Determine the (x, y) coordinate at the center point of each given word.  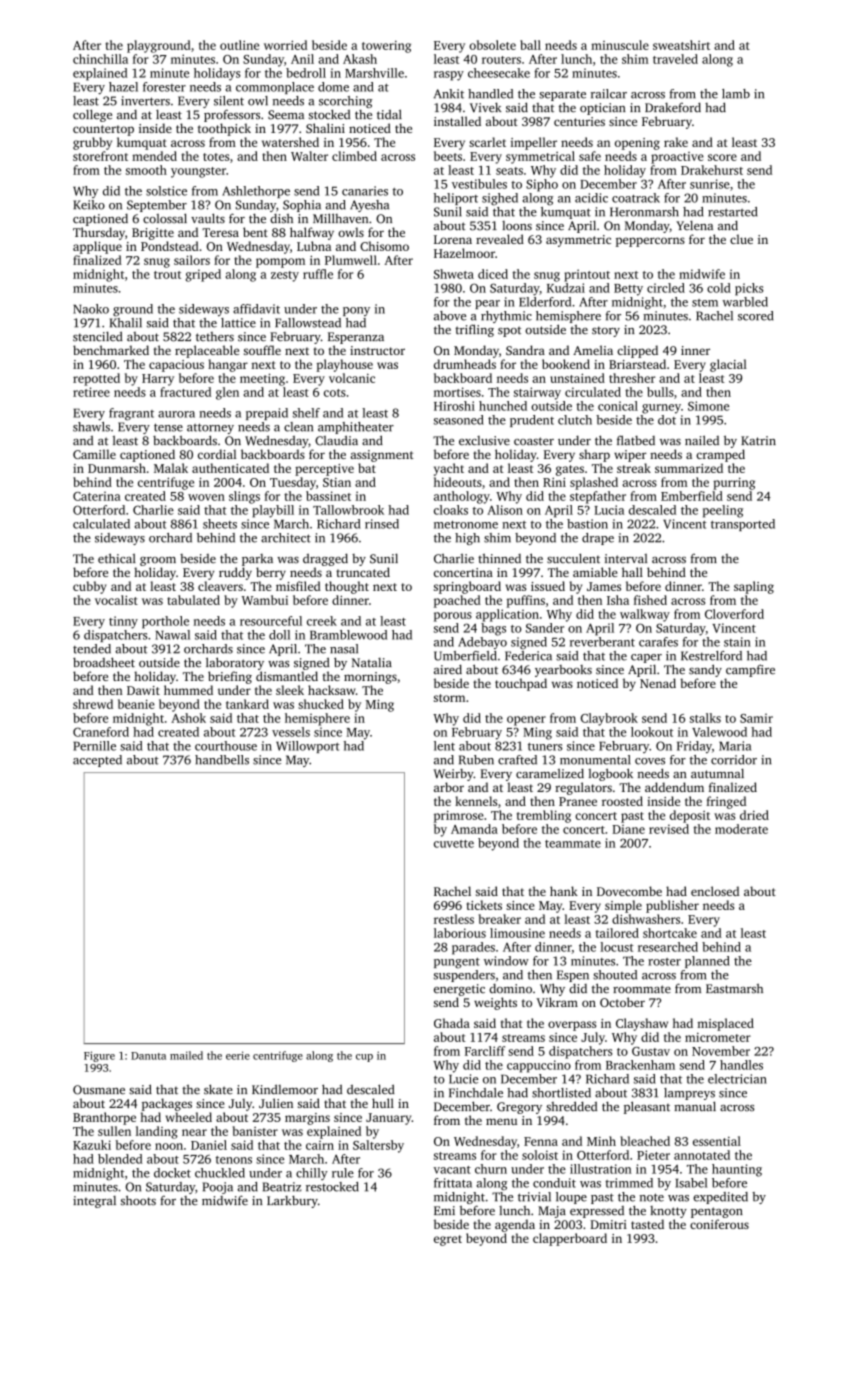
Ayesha (369, 206)
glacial (728, 365)
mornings (370, 678)
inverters (145, 101)
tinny (123, 622)
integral (94, 1202)
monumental (595, 760)
